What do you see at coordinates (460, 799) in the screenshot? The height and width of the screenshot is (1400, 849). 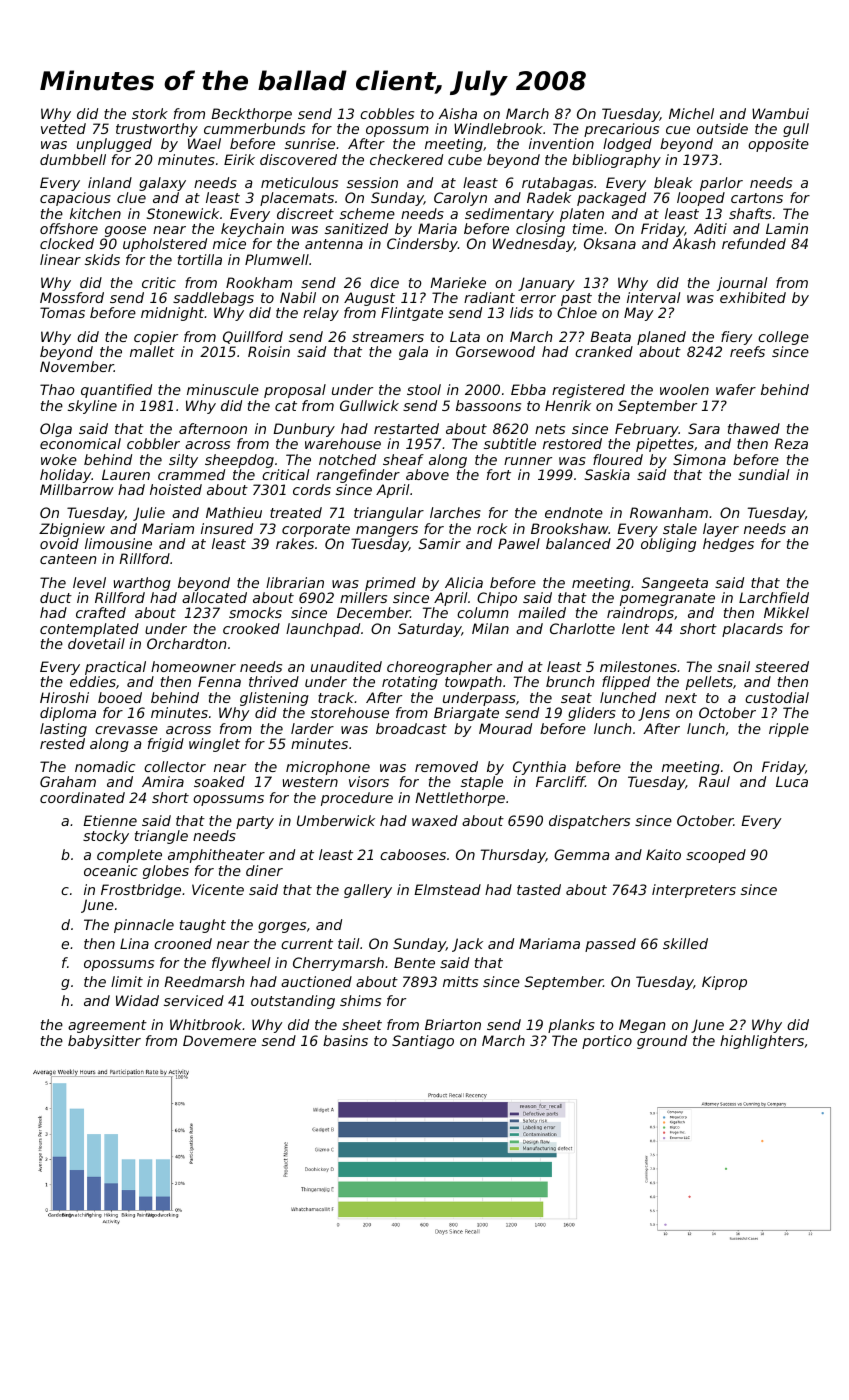 I see `Nettlethorpe` at bounding box center [460, 799].
